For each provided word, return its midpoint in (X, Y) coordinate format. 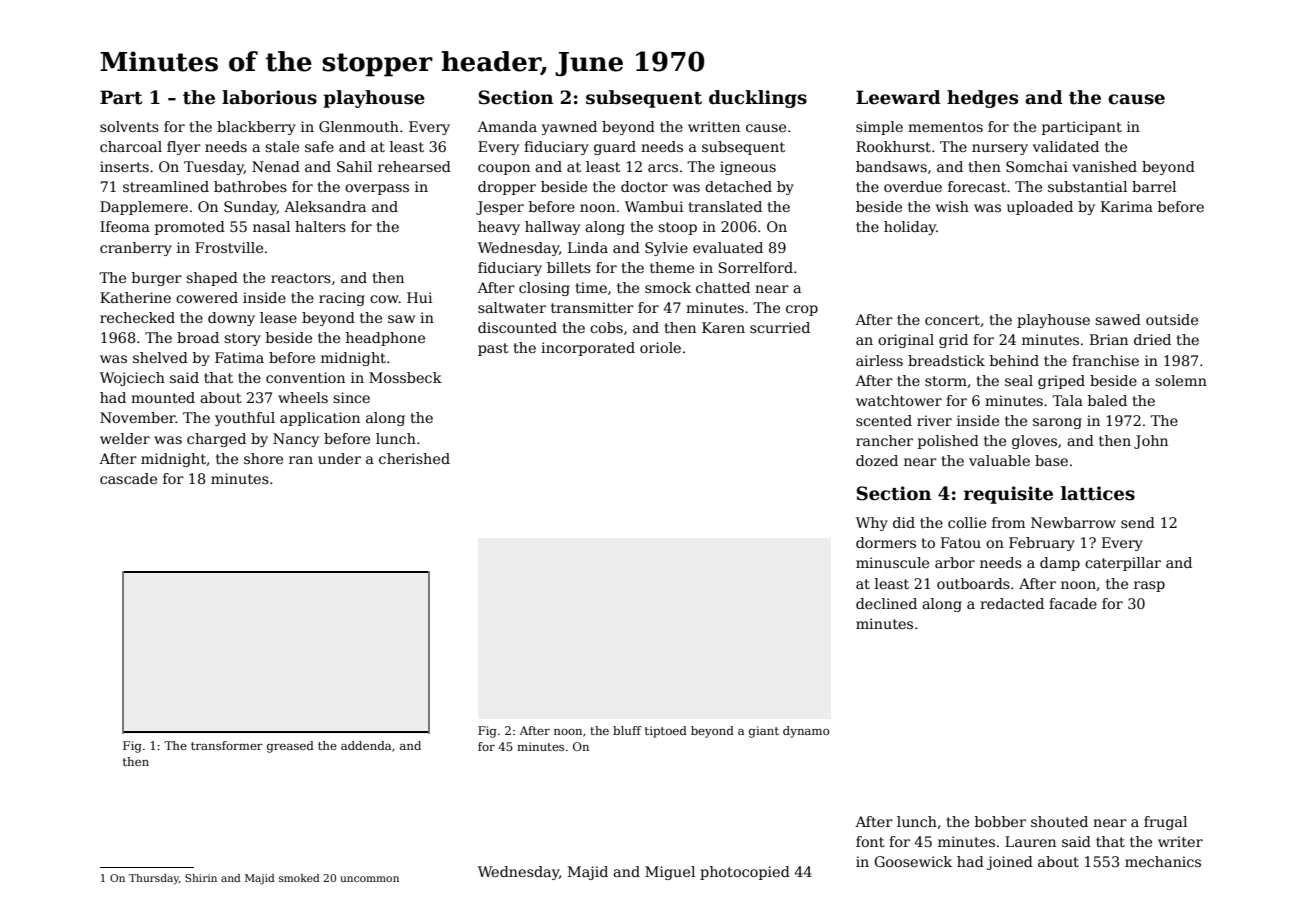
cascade (128, 478)
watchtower (899, 400)
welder (125, 438)
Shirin (201, 878)
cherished (414, 458)
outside (1172, 319)
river (934, 420)
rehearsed (414, 166)
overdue (913, 186)
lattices (1098, 493)
